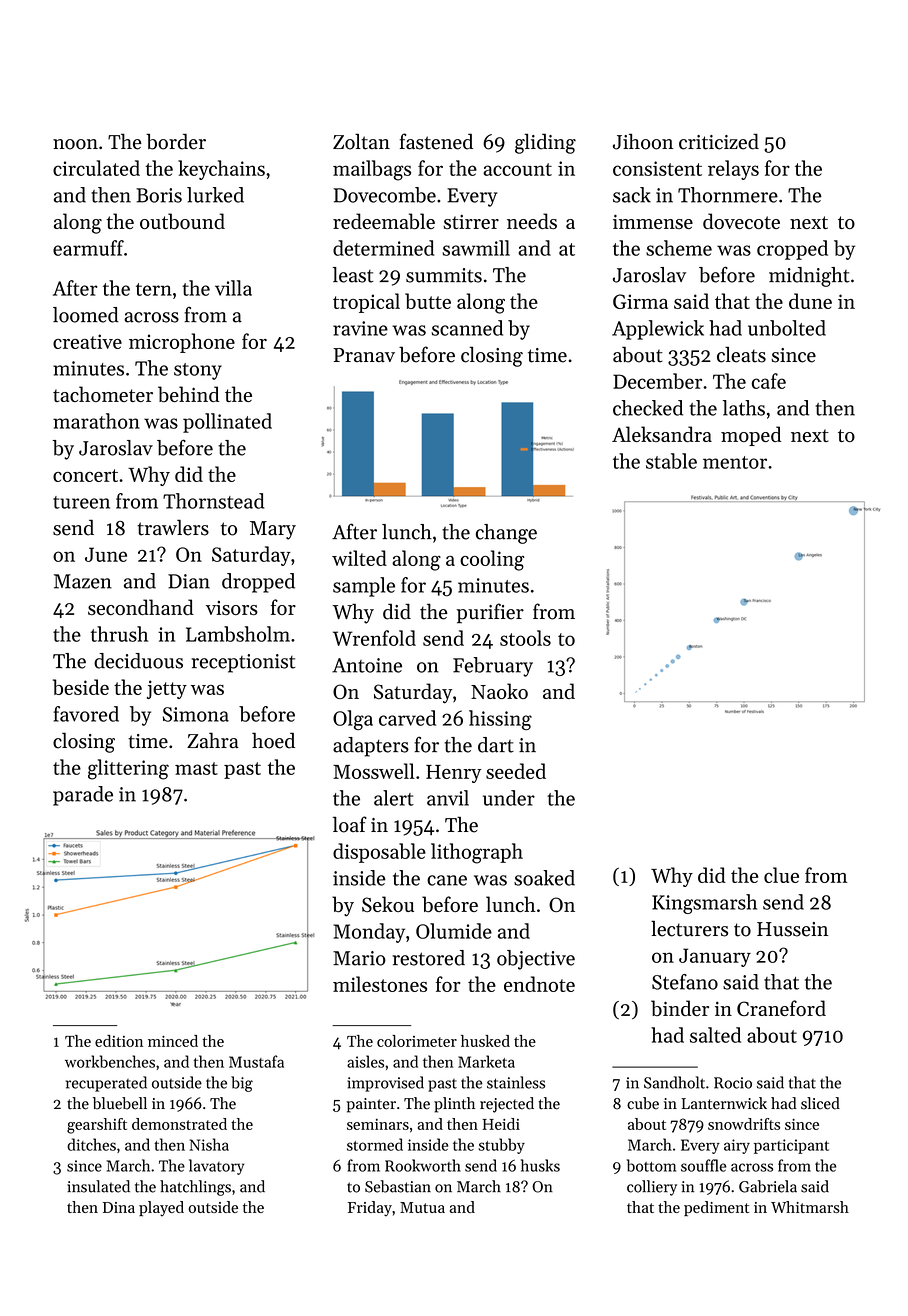 This page has height=1316, width=908. Describe the element at coordinates (232, 608) in the page. I see `visors` at that location.
